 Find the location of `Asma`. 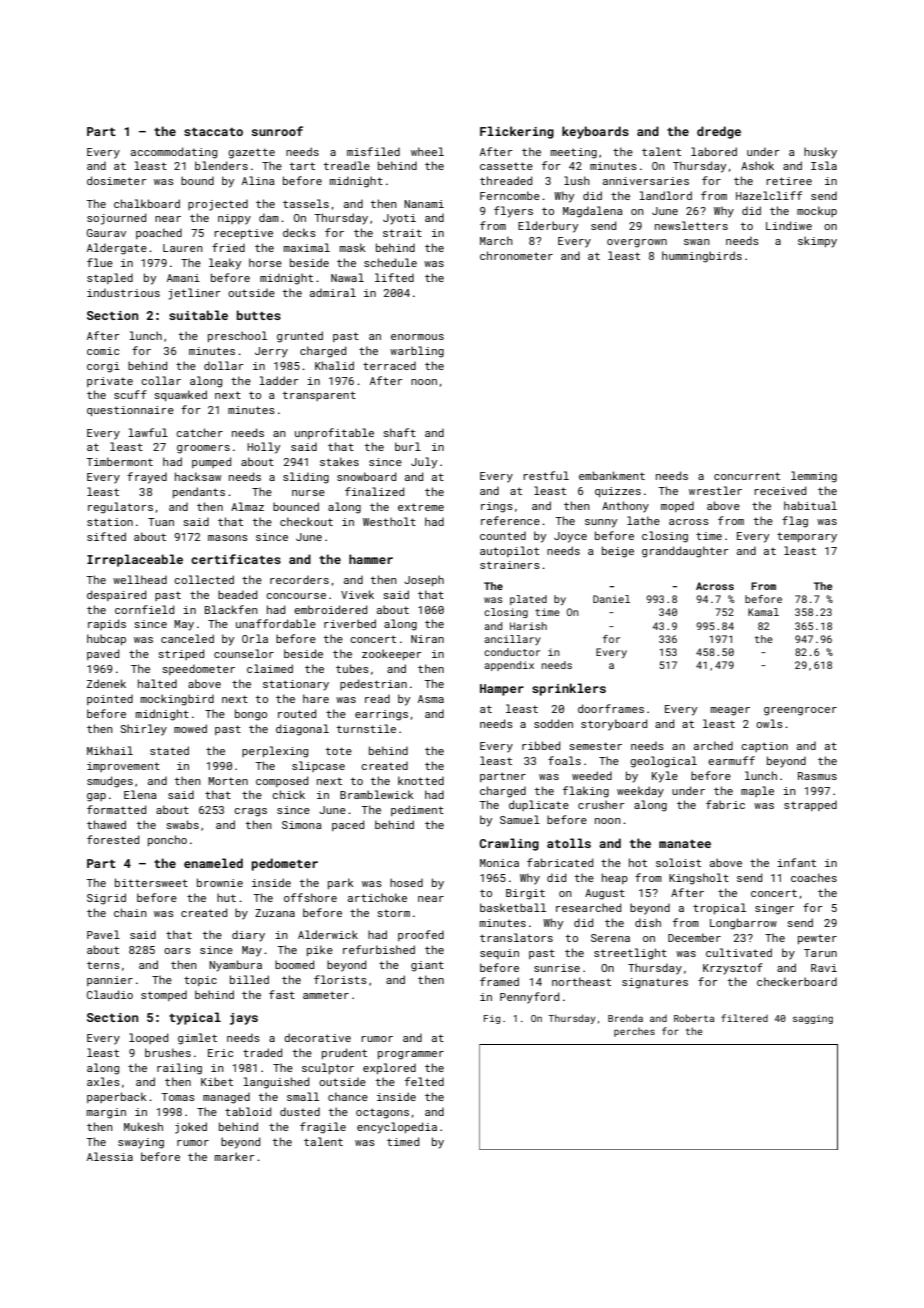

Asma is located at coordinates (431, 699).
